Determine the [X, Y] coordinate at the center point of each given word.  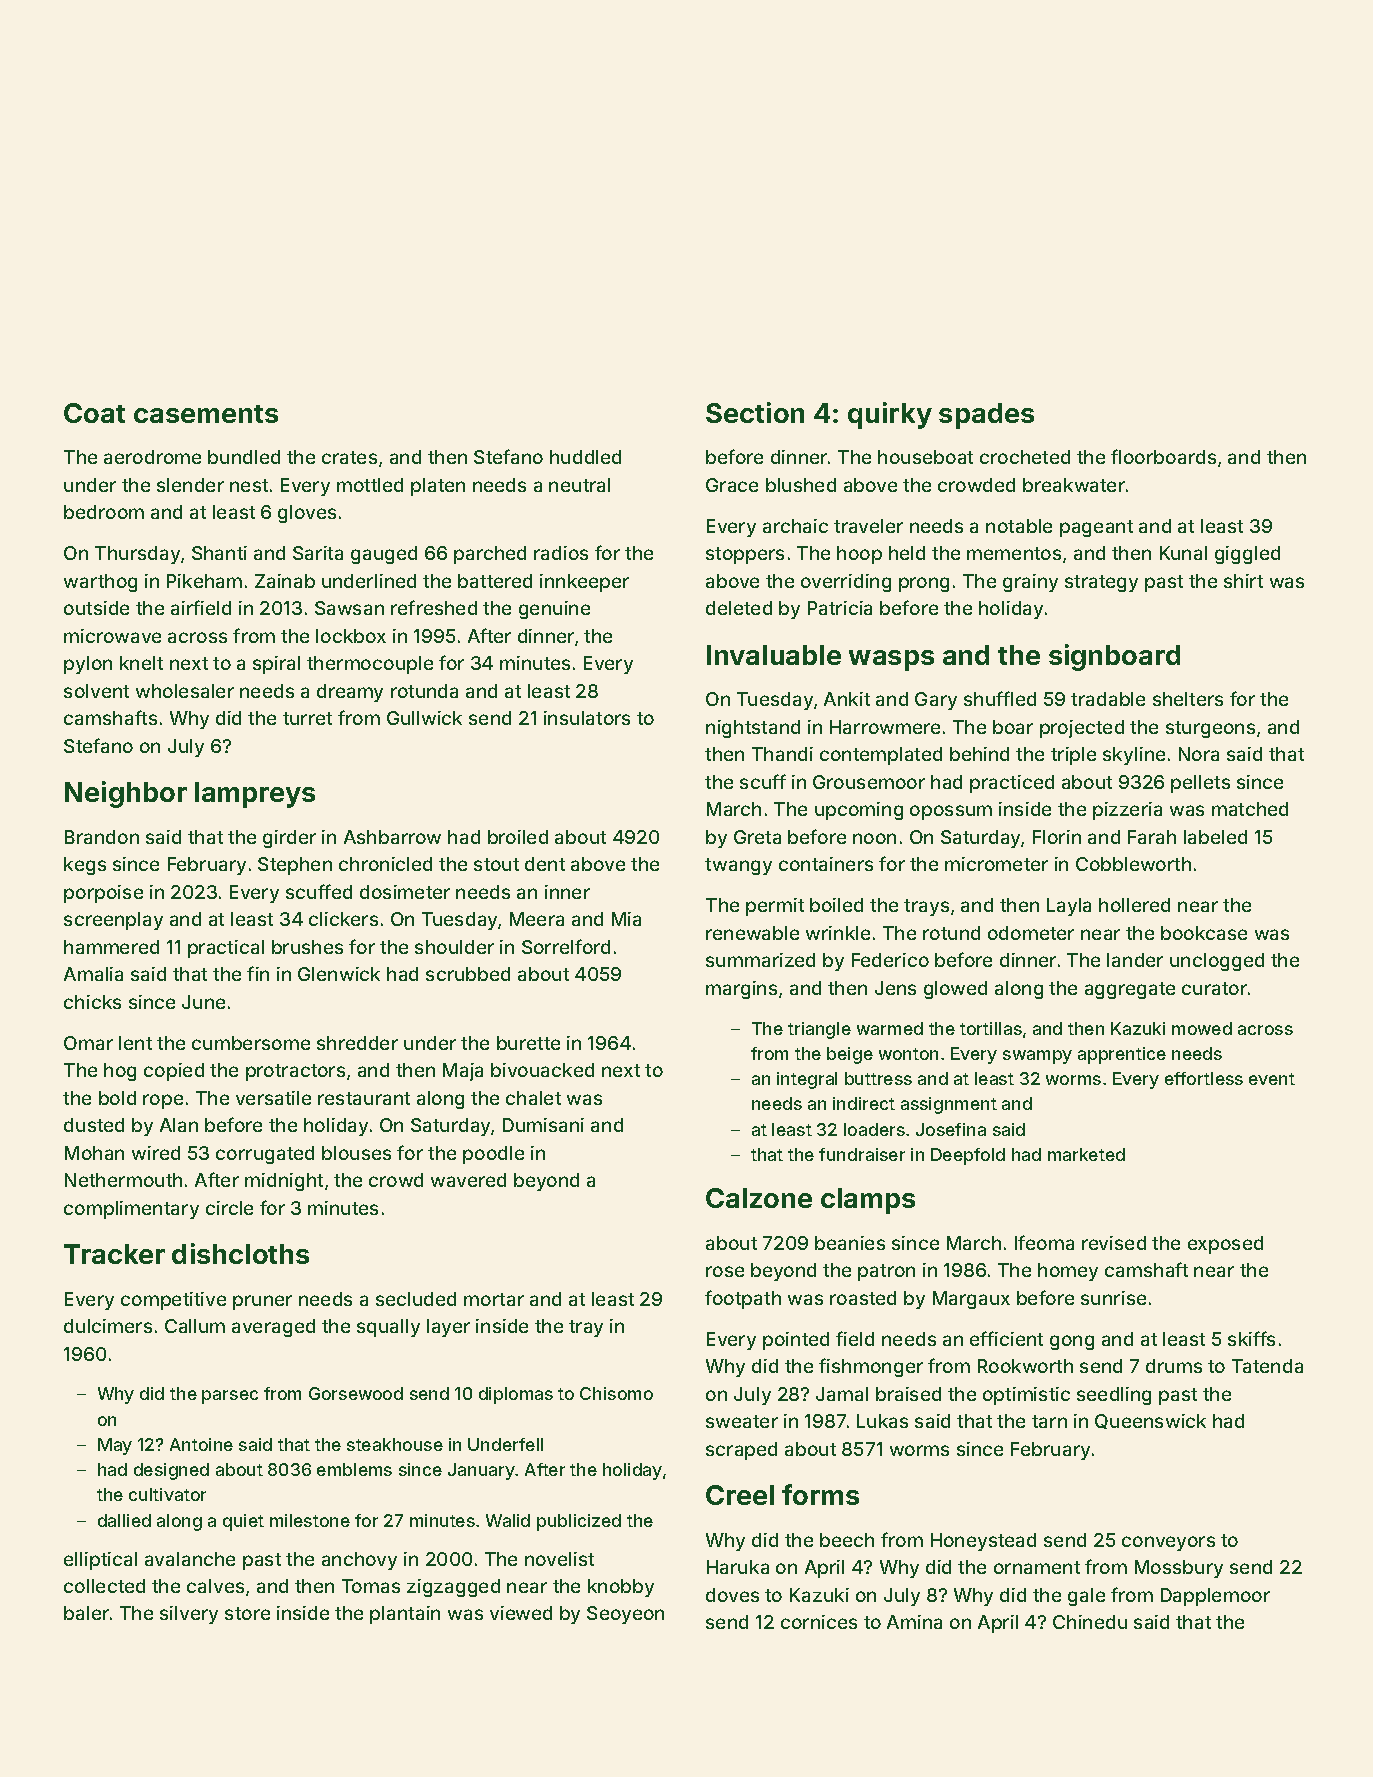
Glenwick [339, 974]
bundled [244, 457]
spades [986, 416]
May [115, 1446]
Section [755, 412]
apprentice [1122, 1055]
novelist [559, 1559]
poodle [493, 1155]
